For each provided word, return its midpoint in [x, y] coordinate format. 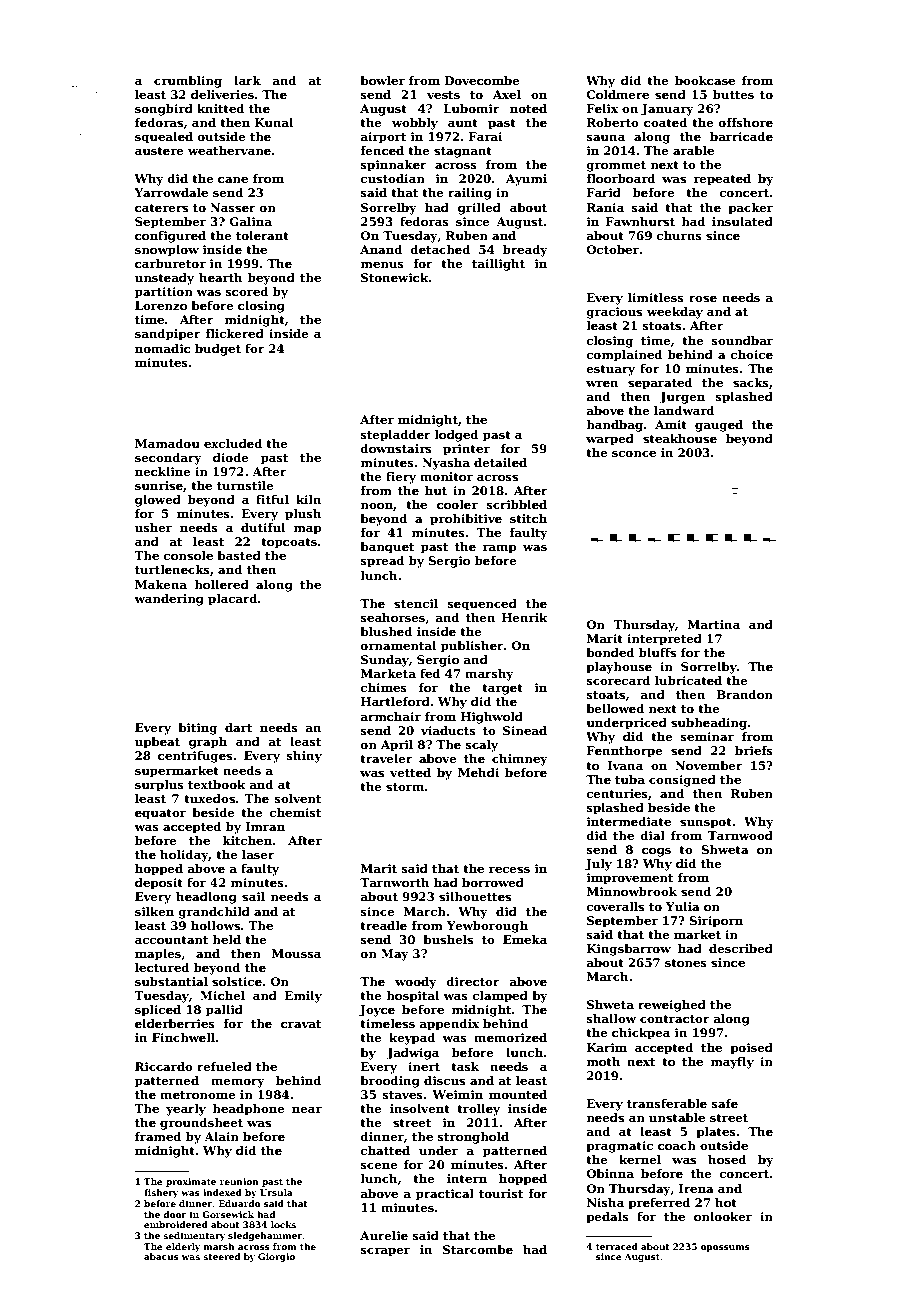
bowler [382, 80]
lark [247, 80]
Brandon [745, 694]
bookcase [705, 80]
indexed [222, 1192]
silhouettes [475, 896]
